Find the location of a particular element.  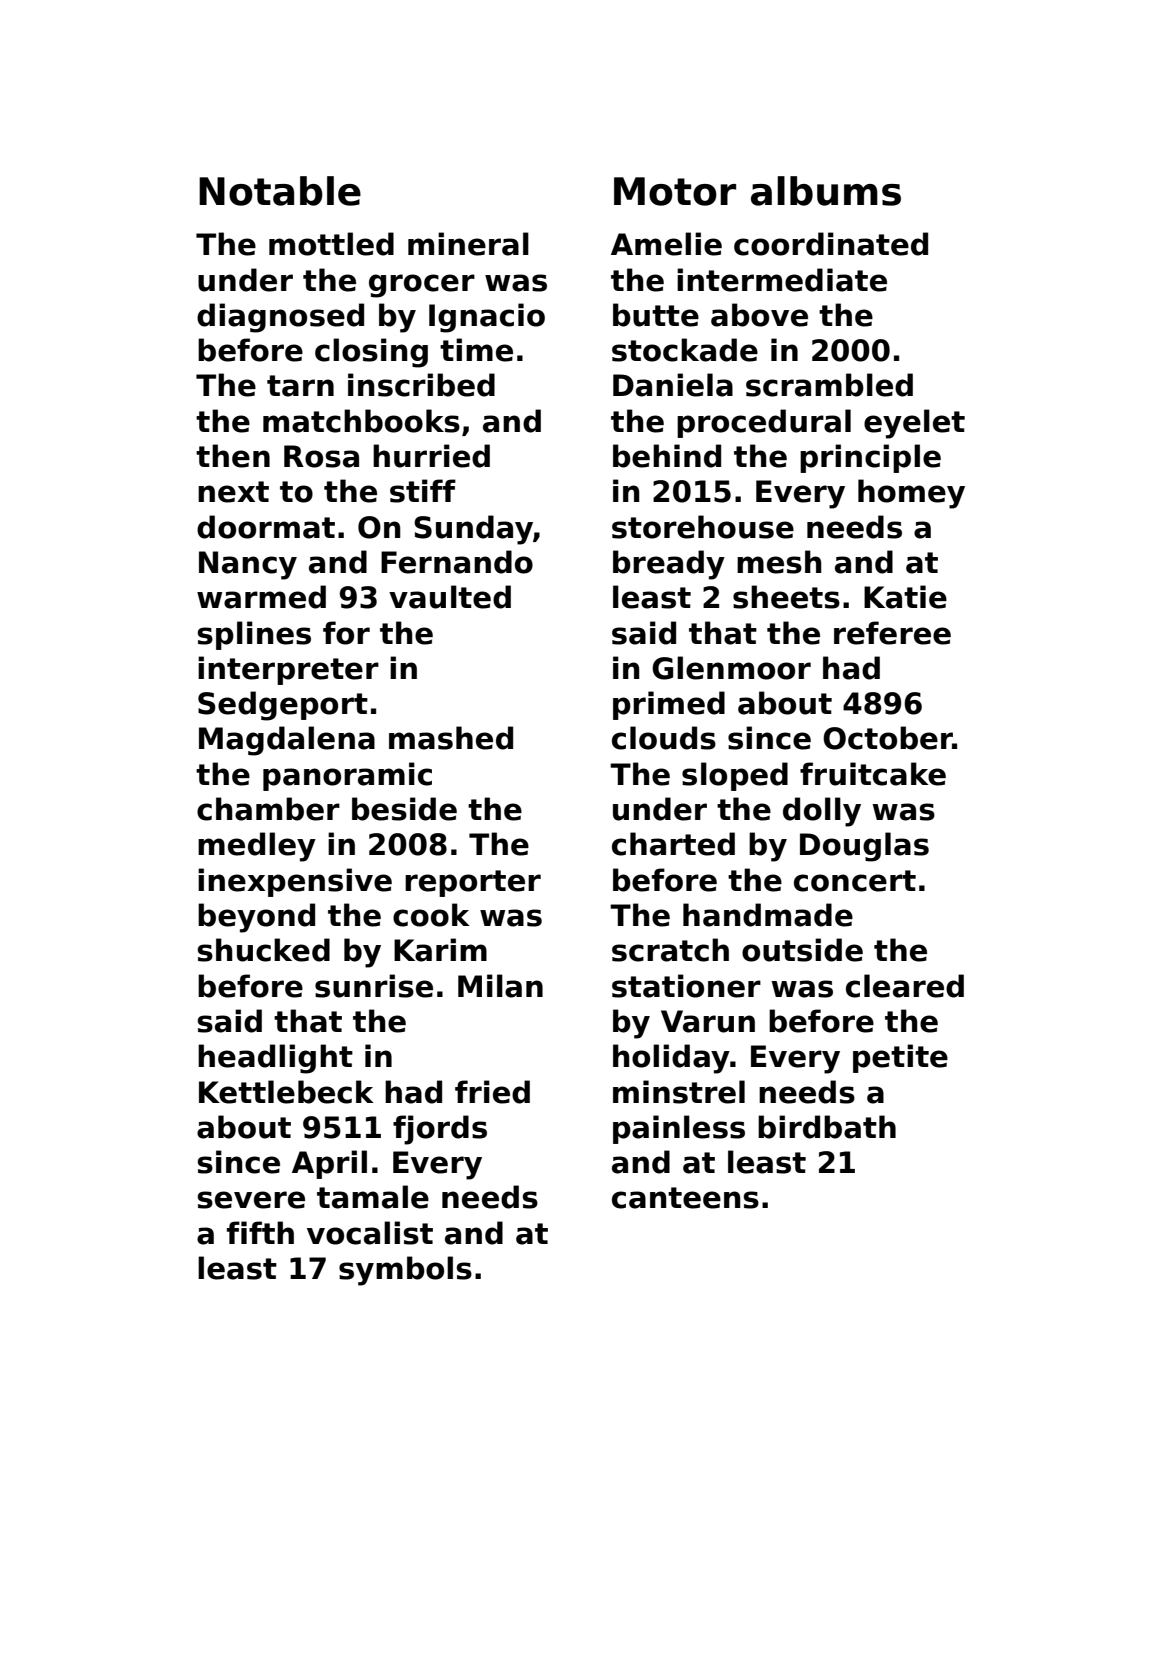

albums is located at coordinates (826, 191).
